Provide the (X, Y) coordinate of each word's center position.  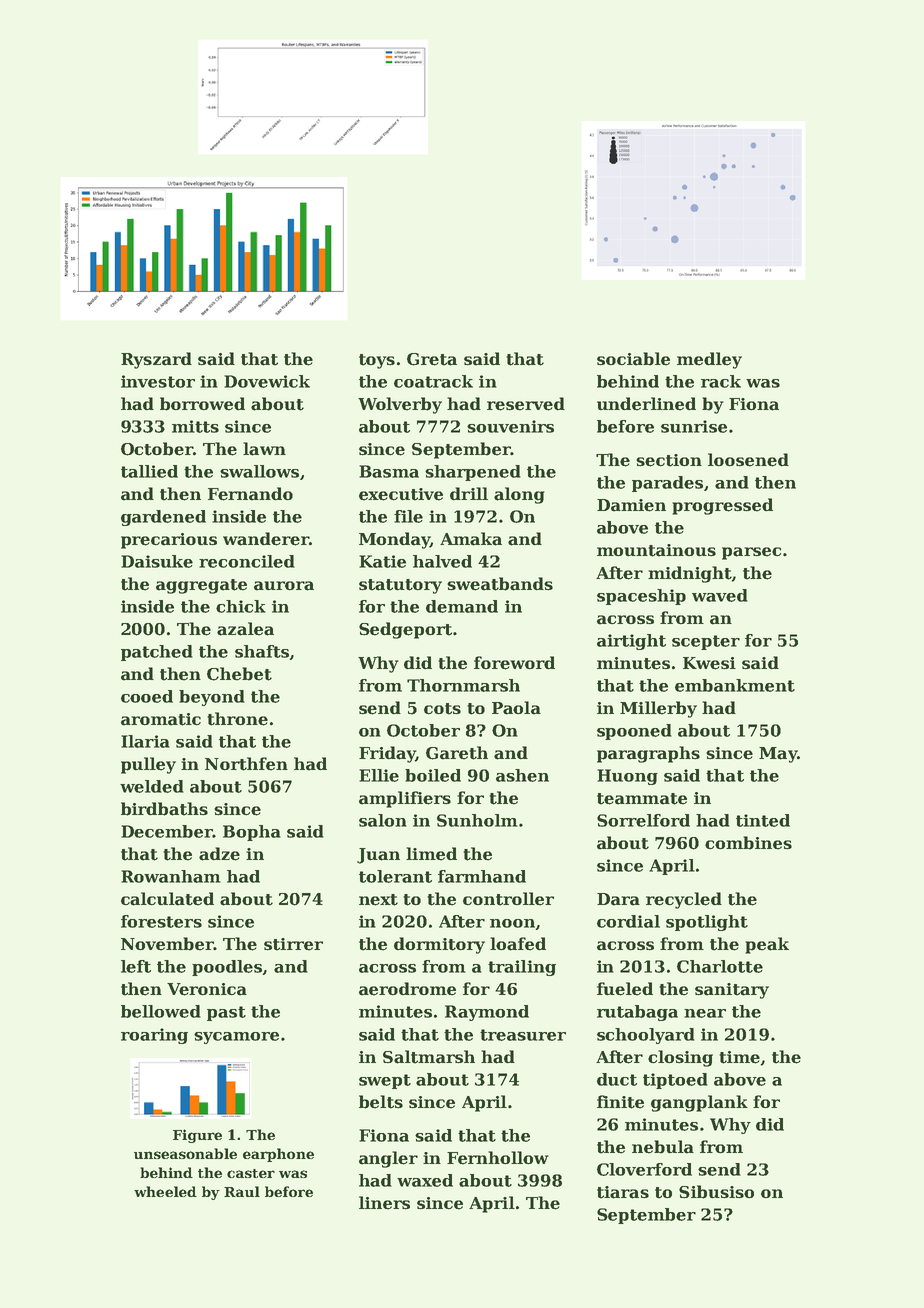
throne (237, 719)
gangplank (699, 1103)
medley (709, 360)
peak (767, 945)
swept (385, 1081)
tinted (763, 820)
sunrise (694, 426)
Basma (389, 471)
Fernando (250, 494)
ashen (522, 775)
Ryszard (156, 360)
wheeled (165, 1191)
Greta (432, 359)
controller (508, 899)
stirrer (293, 944)
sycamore (236, 1038)
